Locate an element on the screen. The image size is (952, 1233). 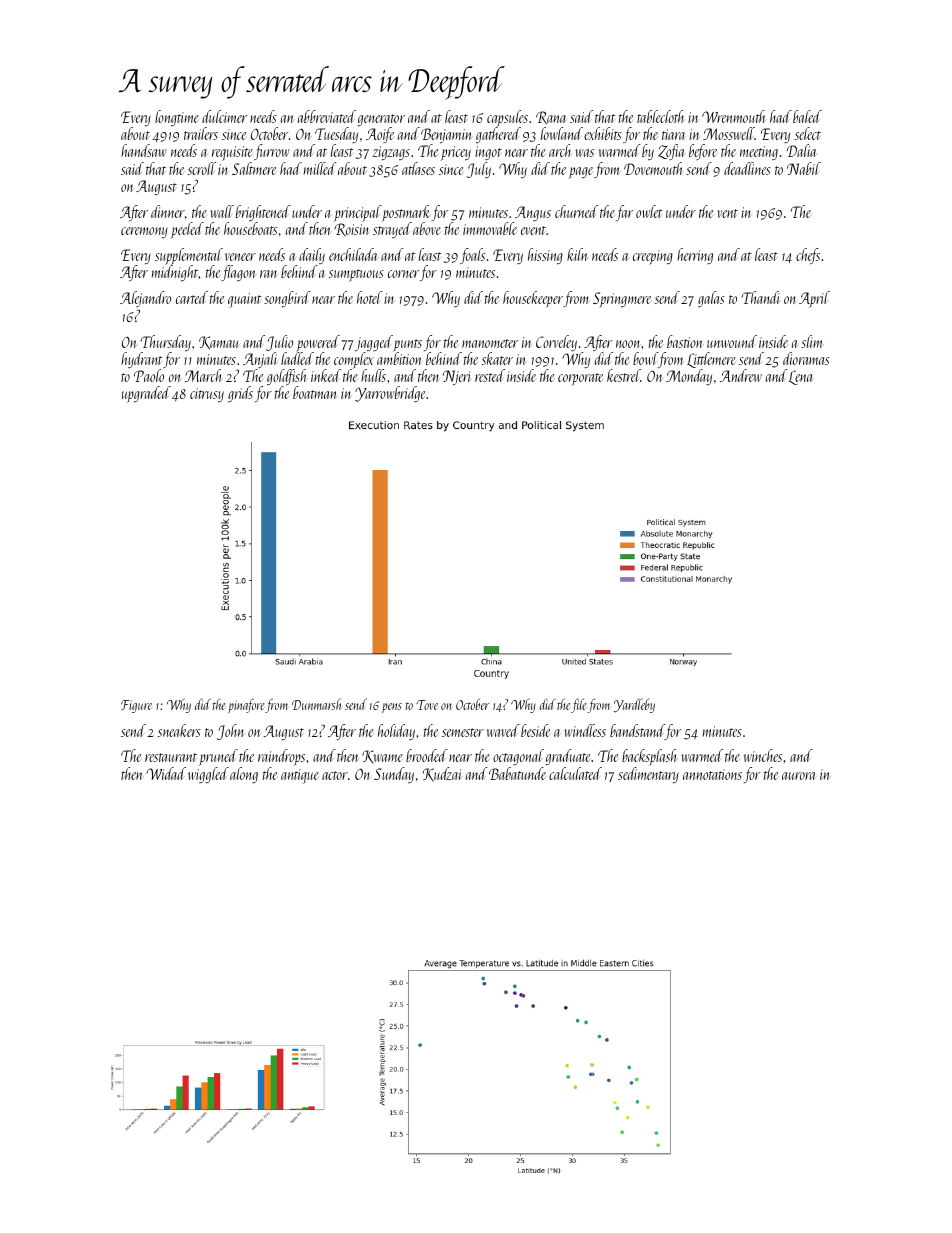
Tove is located at coordinates (427, 705).
